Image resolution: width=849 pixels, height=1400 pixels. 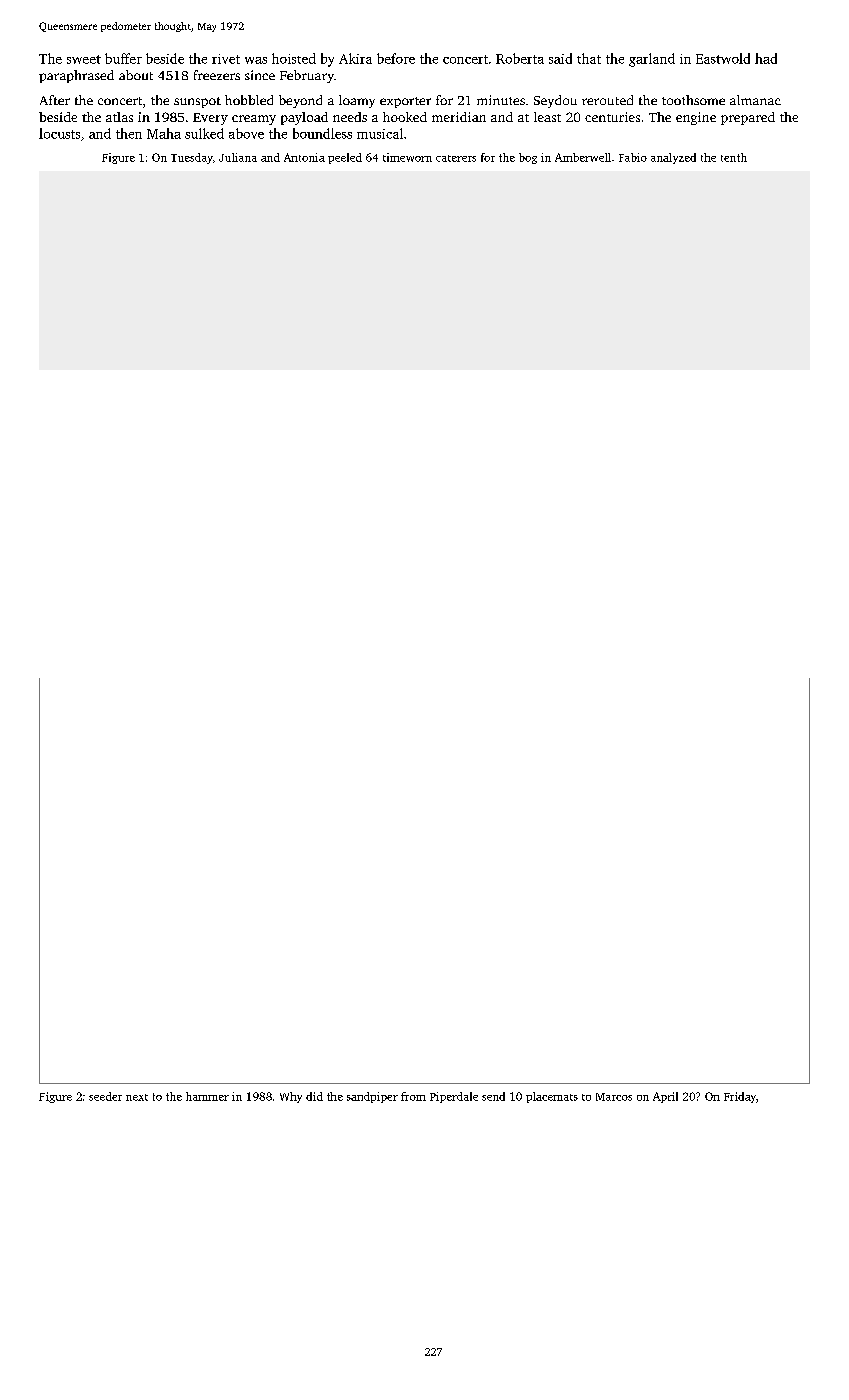 What do you see at coordinates (119, 117) in the screenshot?
I see `atlas` at bounding box center [119, 117].
